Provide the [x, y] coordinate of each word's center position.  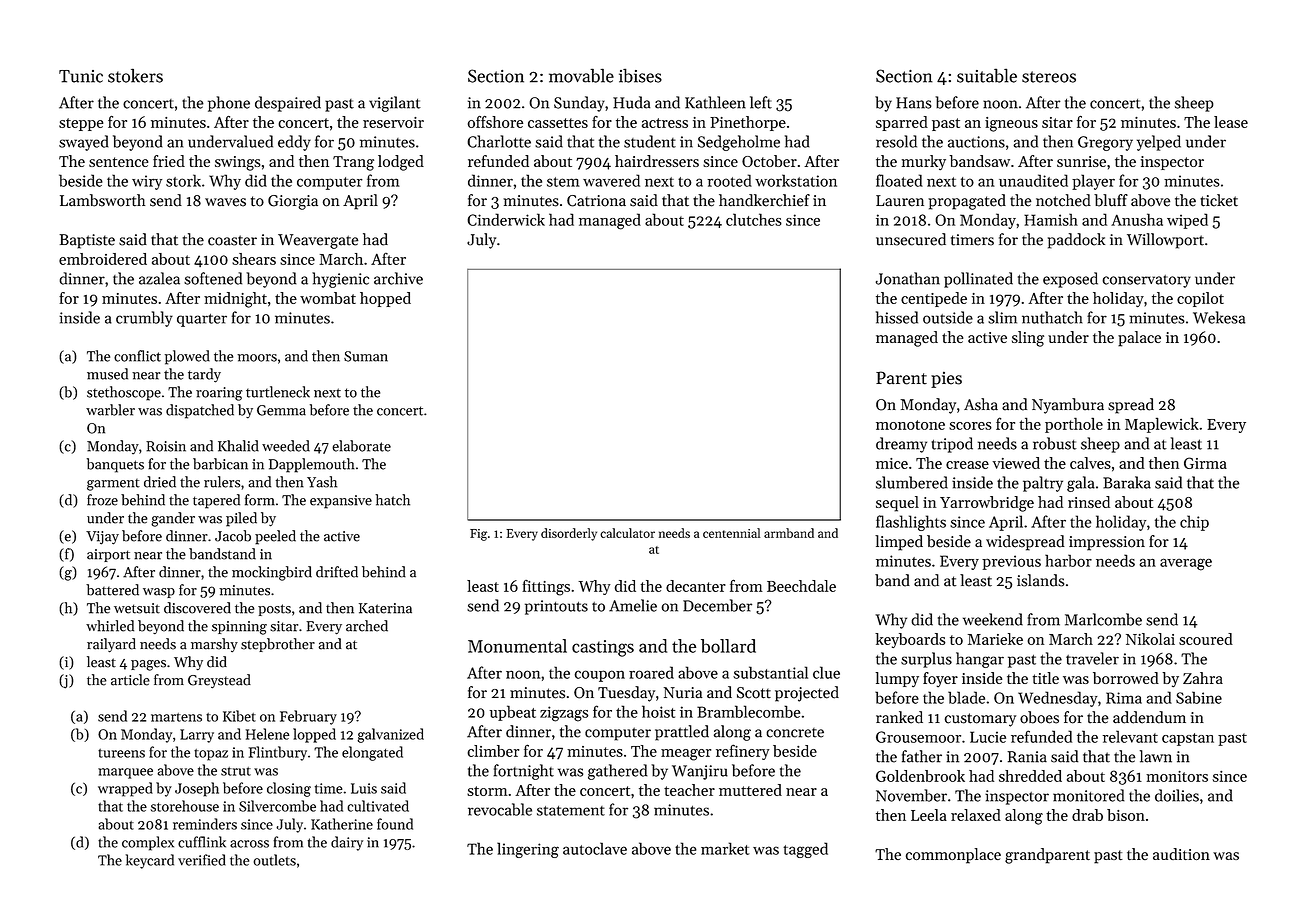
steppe [81, 124]
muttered [750, 790]
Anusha [1137, 219]
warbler [110, 410]
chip [1194, 523]
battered [112, 590]
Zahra [1203, 678]
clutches [754, 219]
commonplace [953, 856]
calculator [627, 533]
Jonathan [908, 278]
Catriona [596, 201]
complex [148, 843]
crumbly [144, 319]
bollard [728, 646]
